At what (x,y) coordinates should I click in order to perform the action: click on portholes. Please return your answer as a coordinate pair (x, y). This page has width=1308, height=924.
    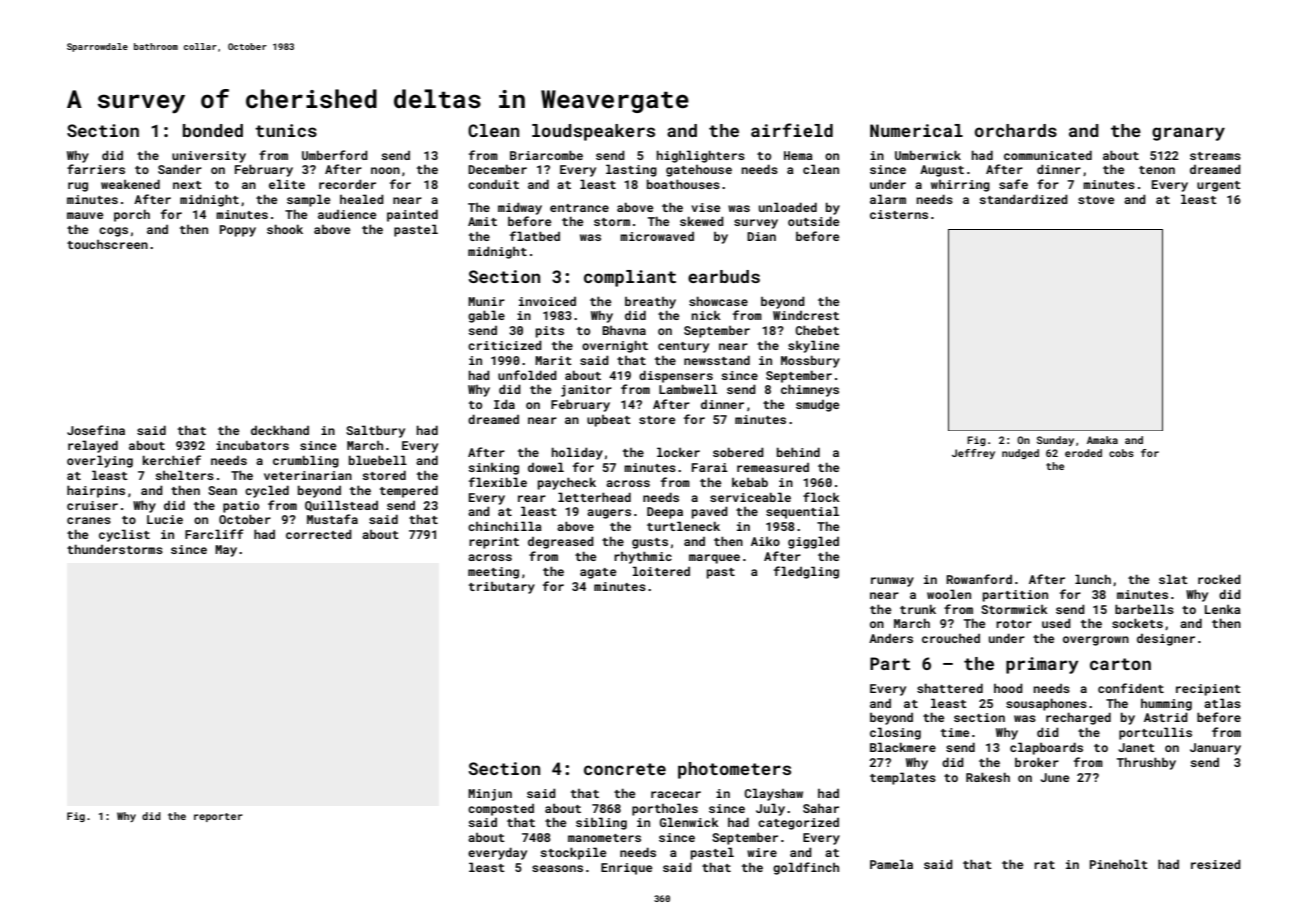
    Looking at the image, I should click on (665, 809).
